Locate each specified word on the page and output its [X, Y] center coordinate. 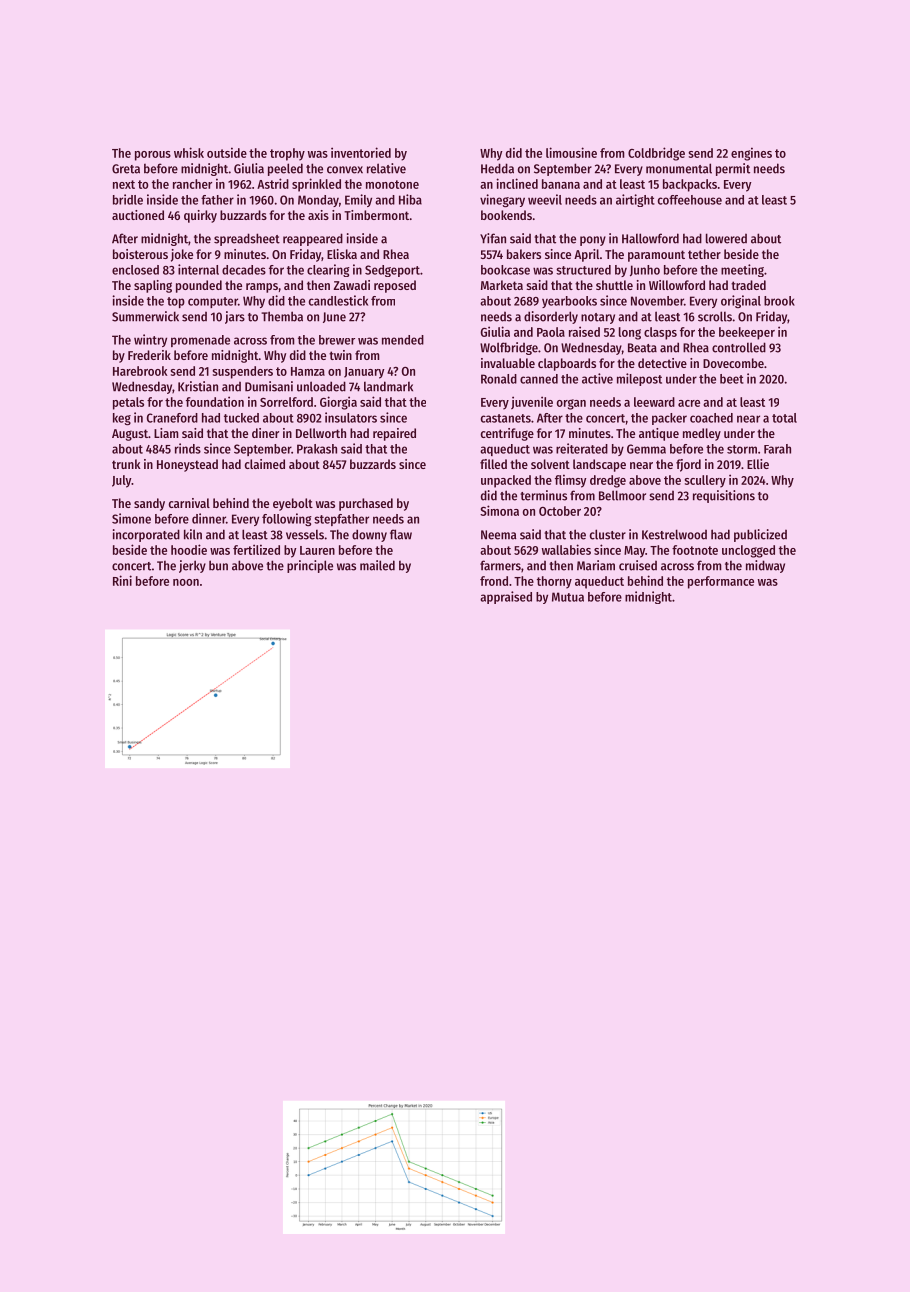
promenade [200, 341]
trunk [126, 464]
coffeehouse [690, 200]
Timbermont [376, 215]
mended [403, 340]
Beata [642, 348]
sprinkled [316, 185]
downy [369, 535]
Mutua [568, 597]
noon [186, 582]
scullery [705, 481]
